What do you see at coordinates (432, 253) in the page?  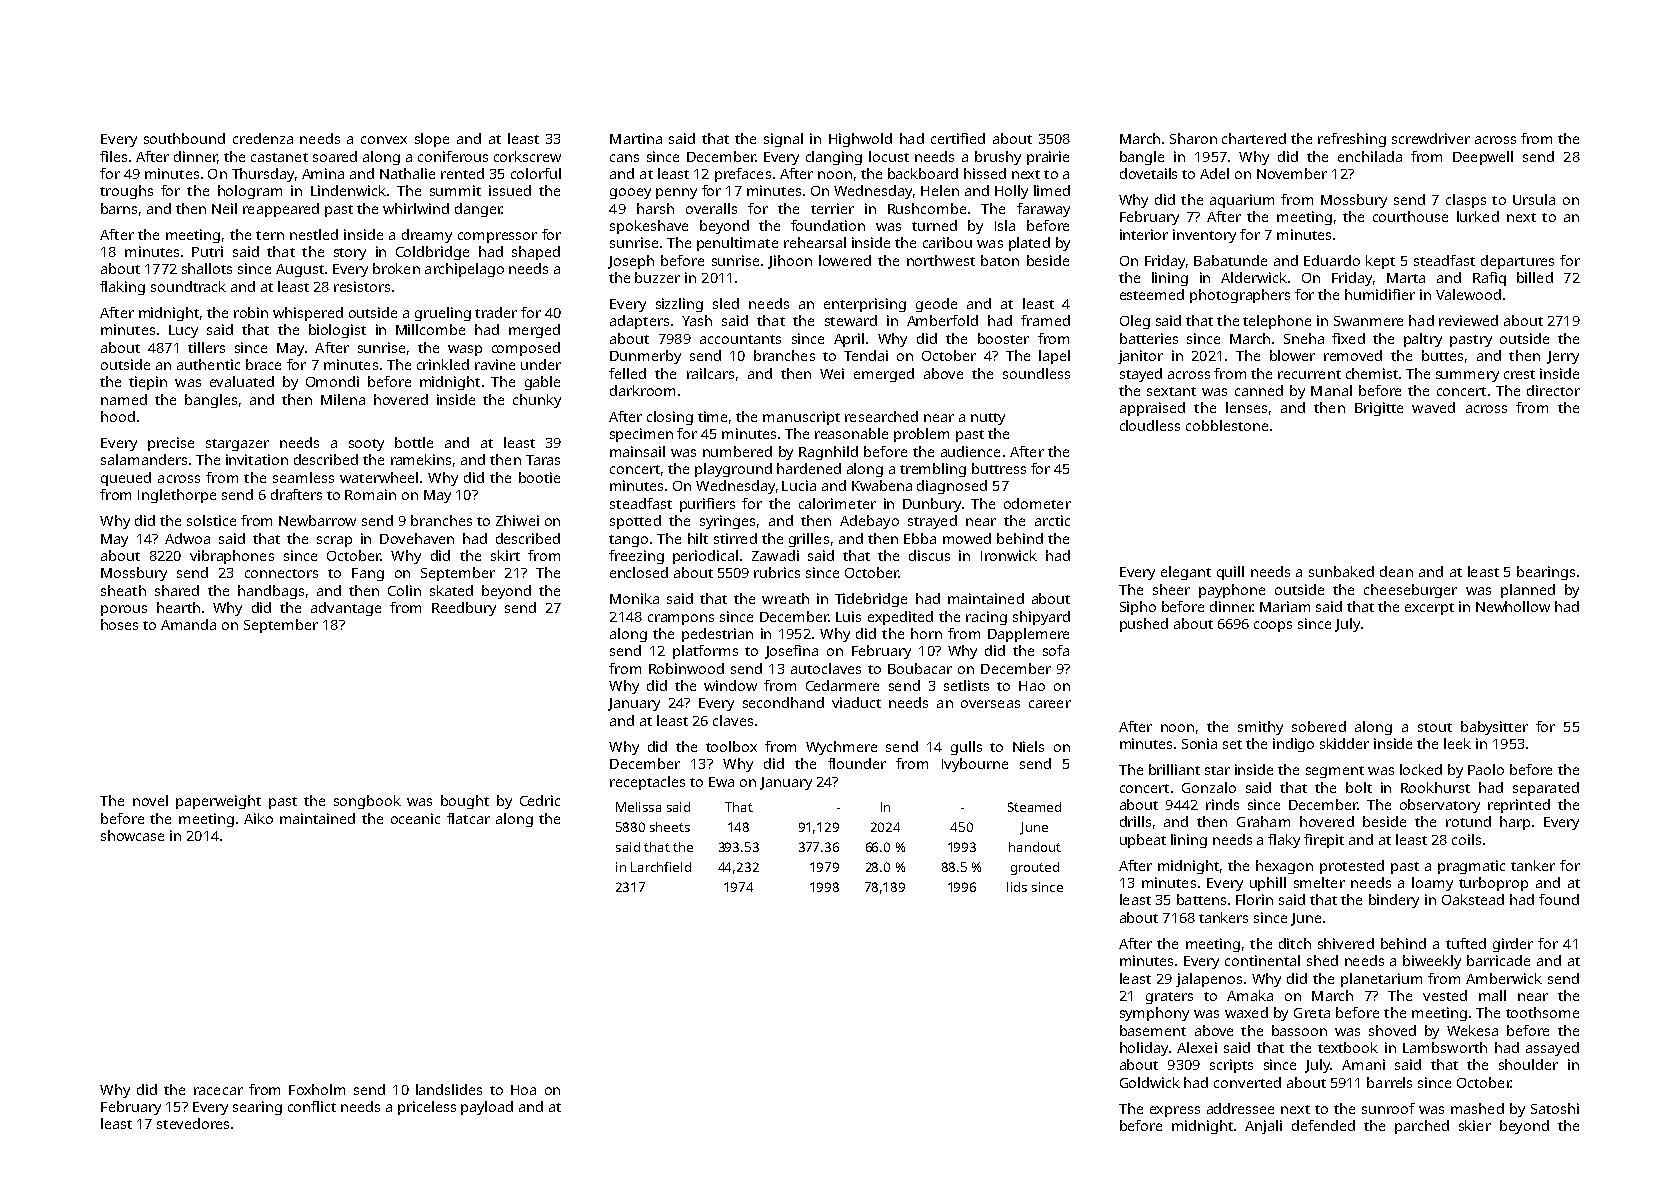 I see `Coldbridge` at bounding box center [432, 253].
